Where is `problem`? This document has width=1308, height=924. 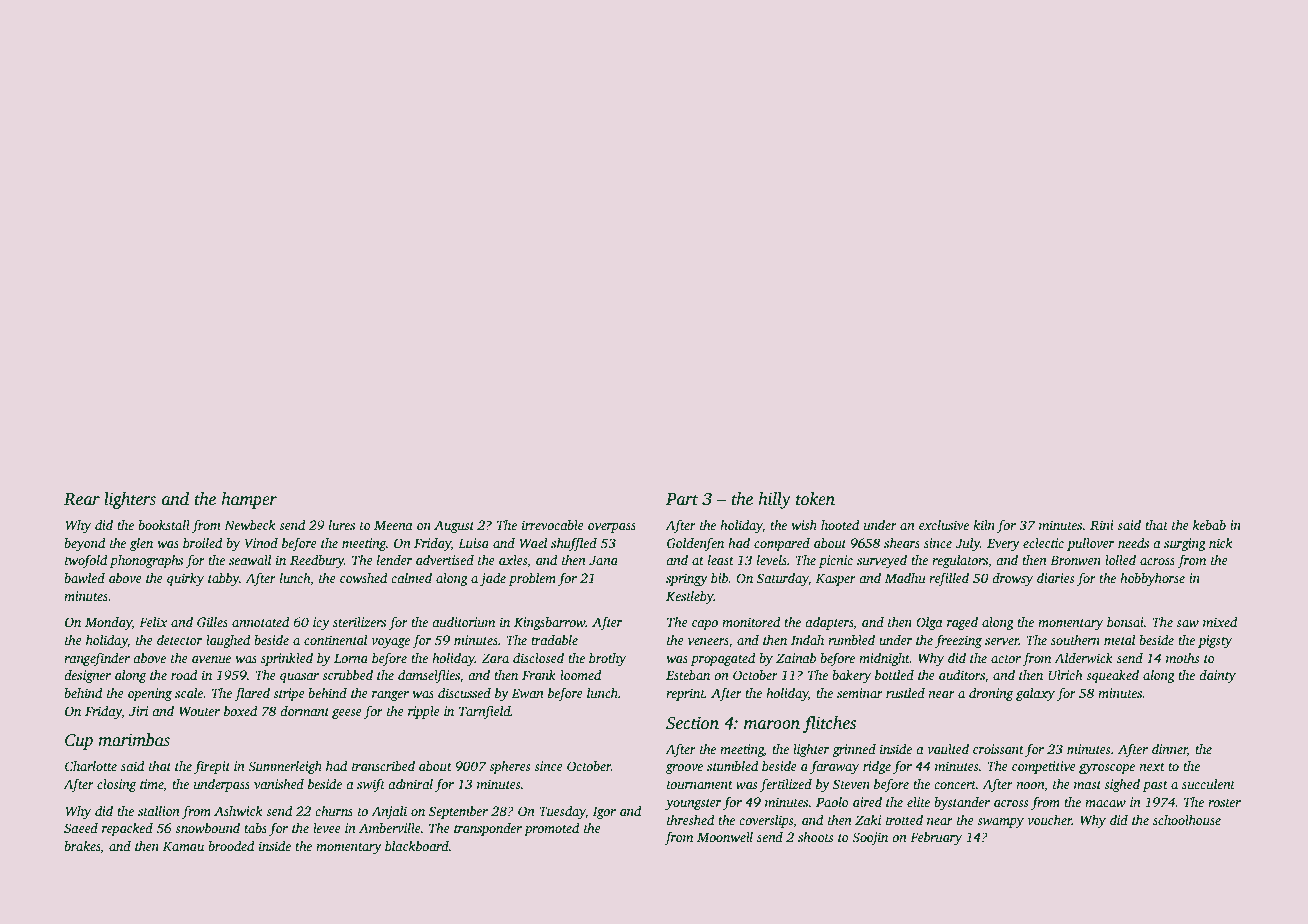 problem is located at coordinates (532, 579).
